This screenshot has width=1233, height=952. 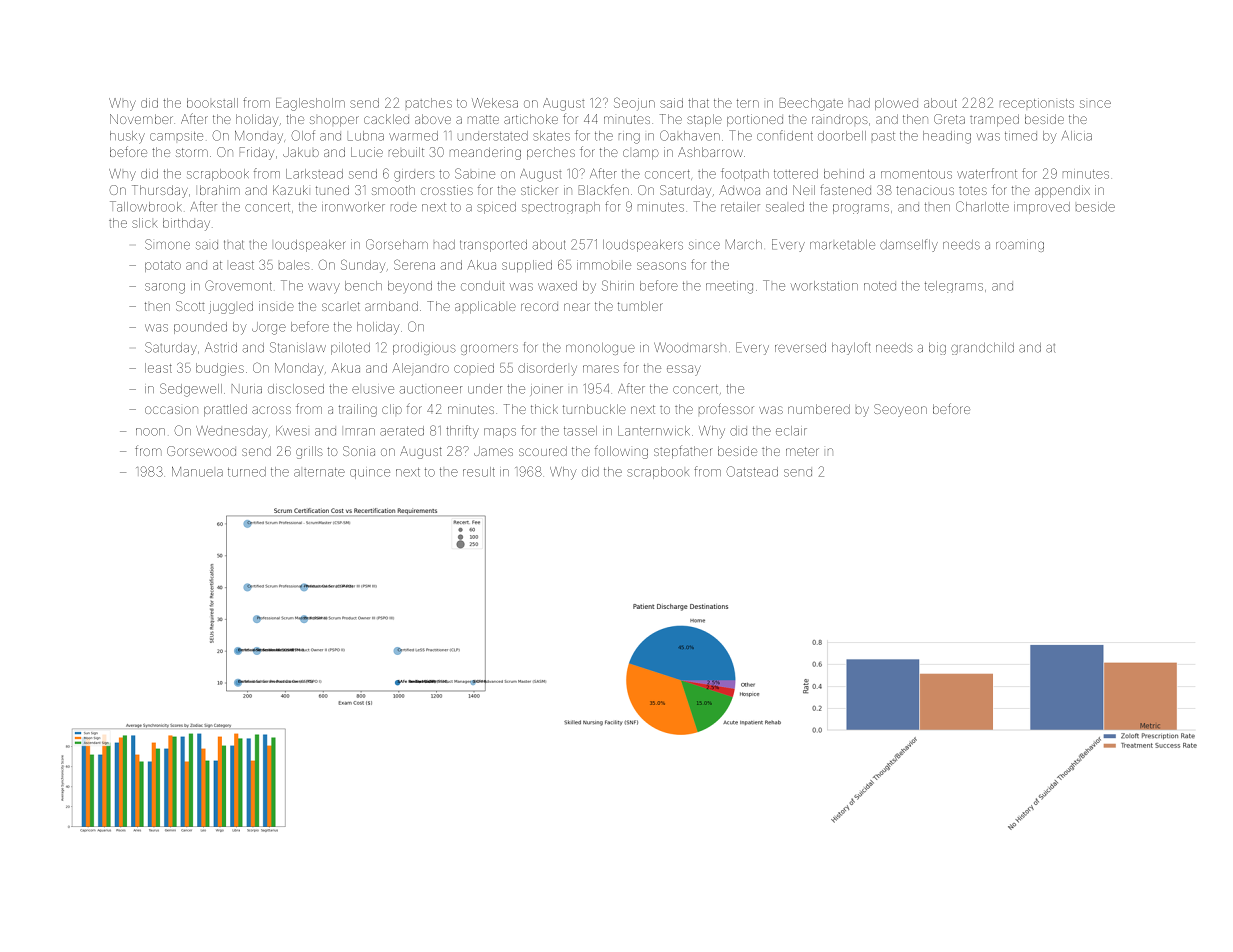 What do you see at coordinates (373, 390) in the screenshot?
I see `elusive` at bounding box center [373, 390].
